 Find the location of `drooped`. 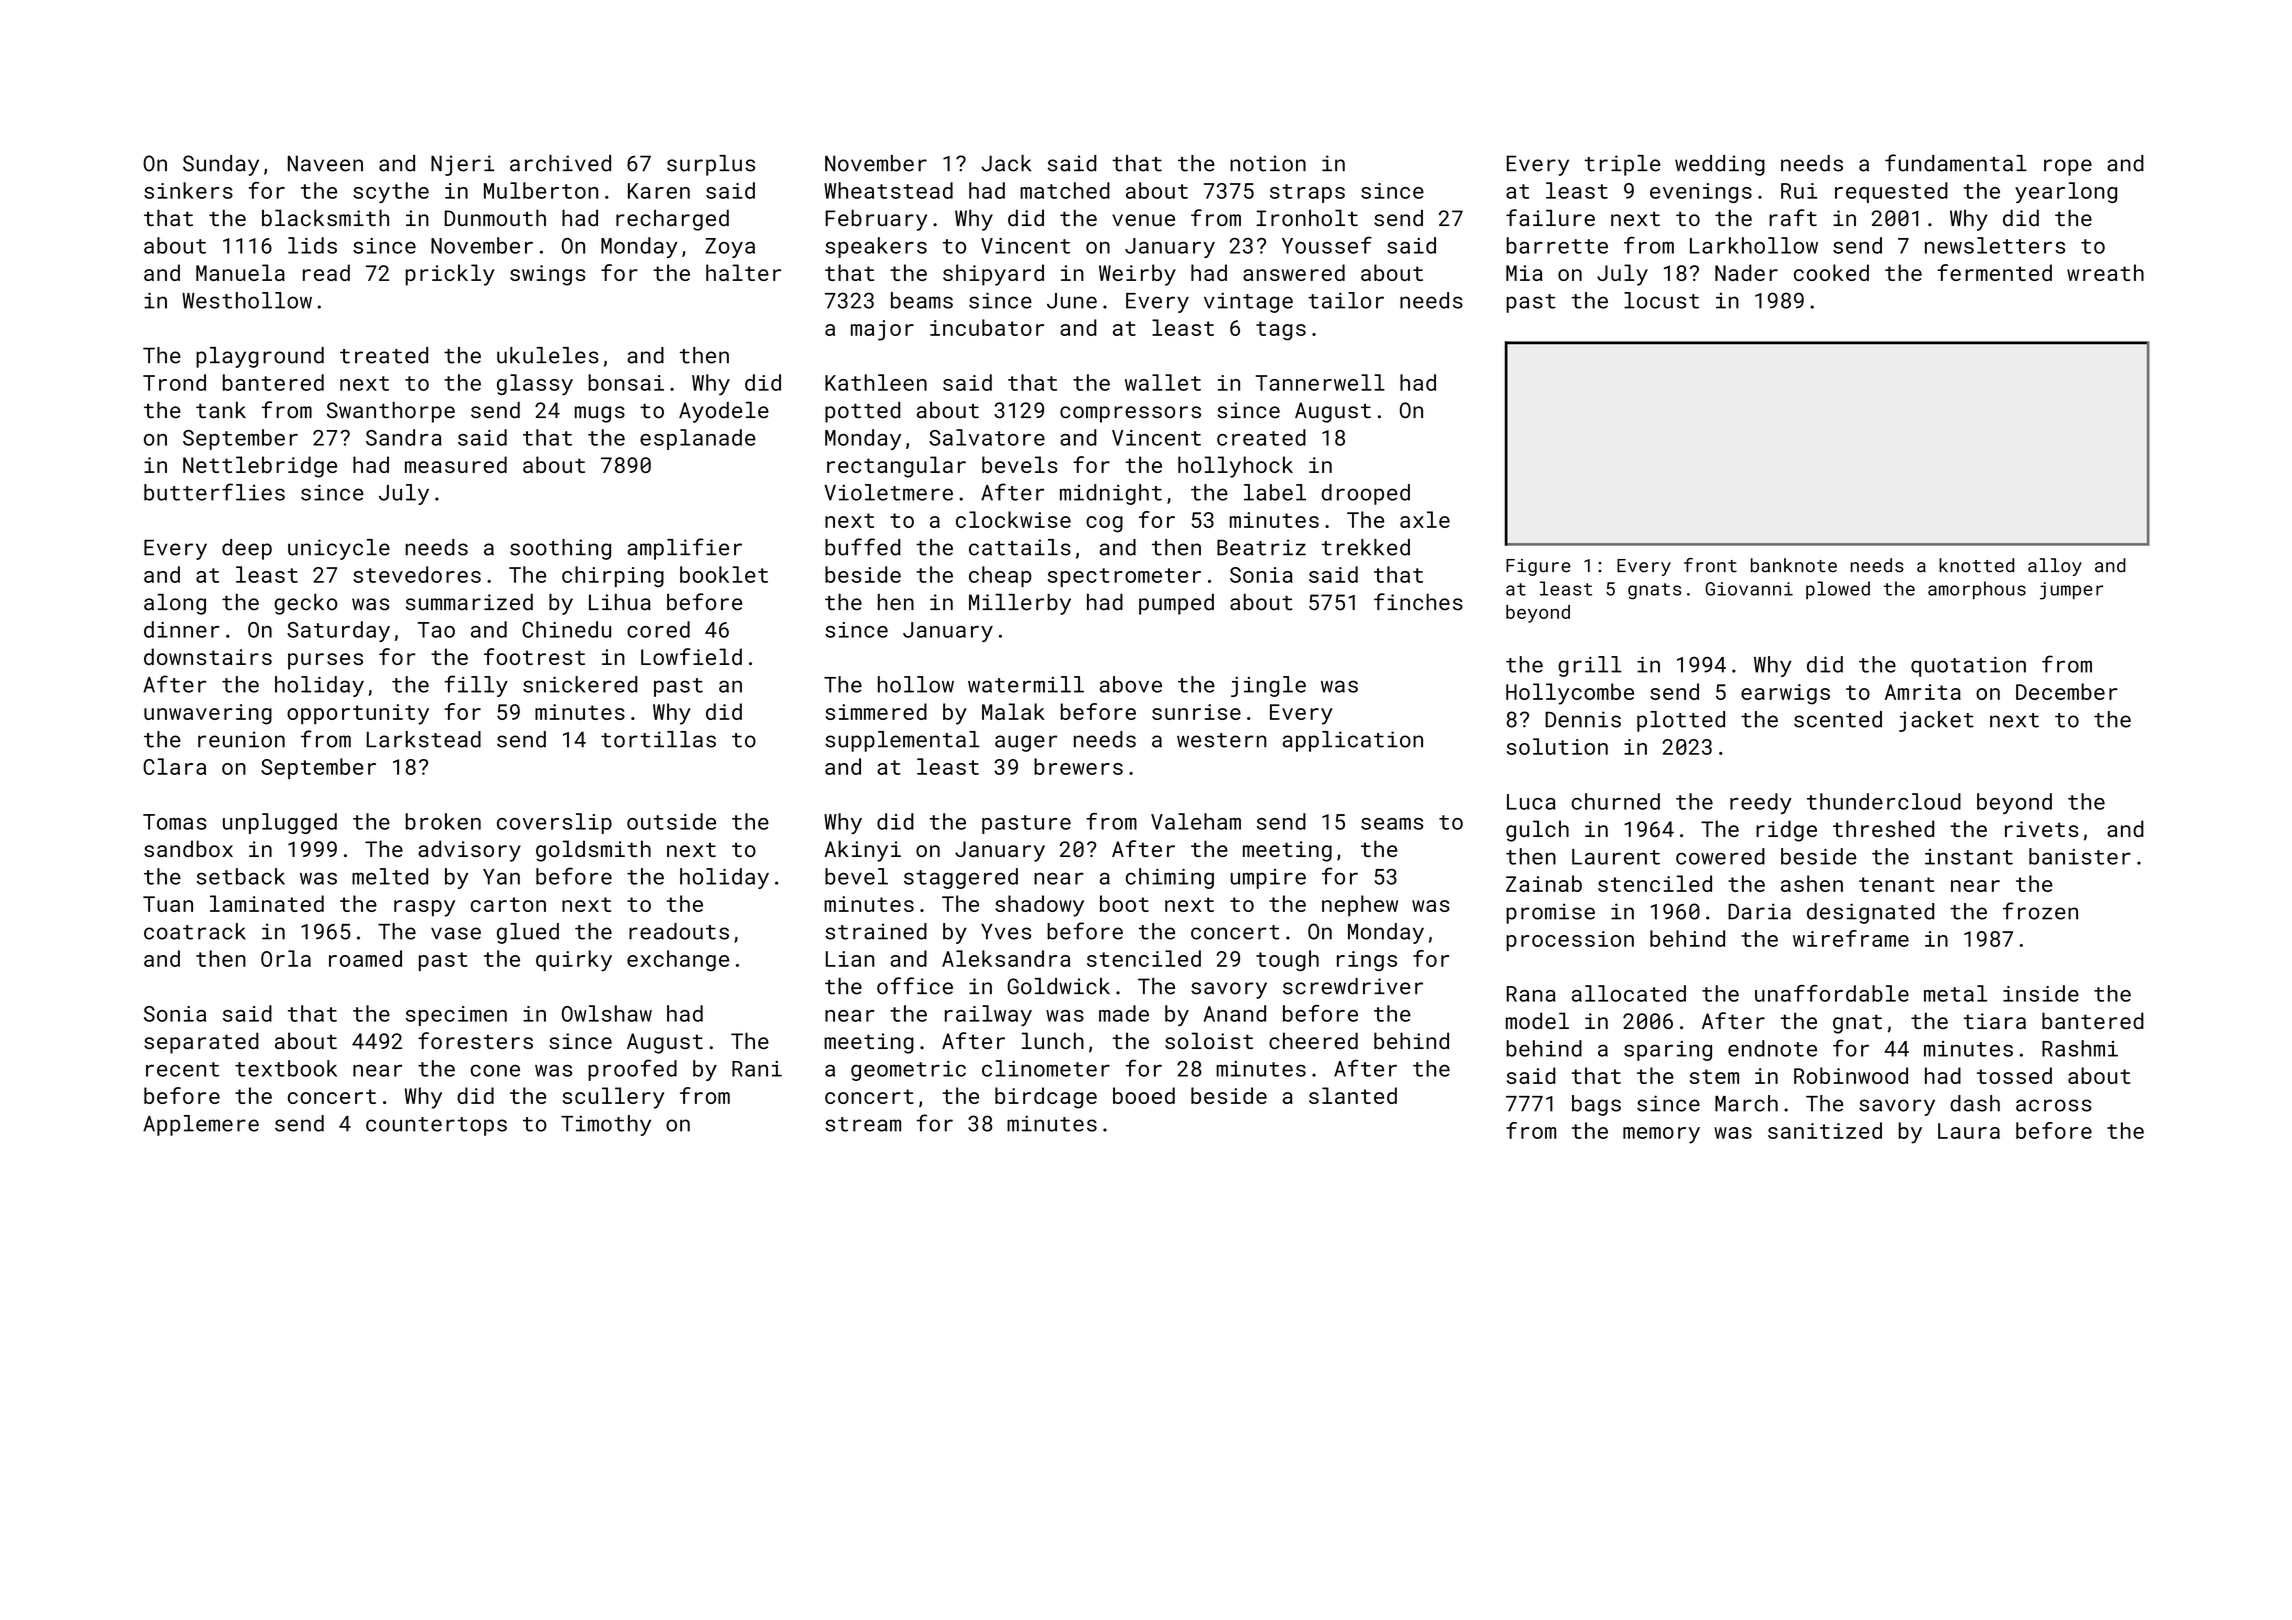

drooped is located at coordinates (1366, 494).
